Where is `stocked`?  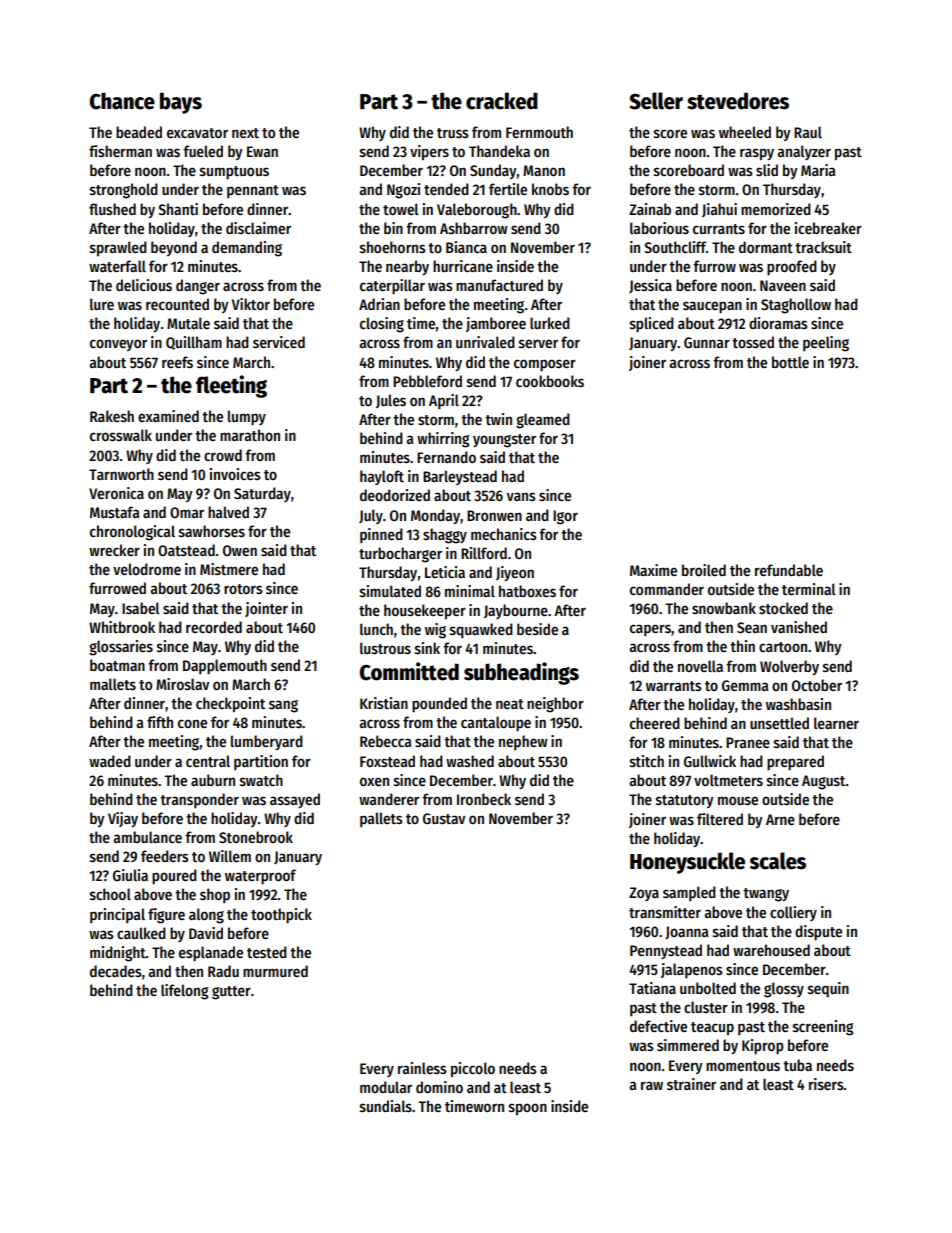
stocked is located at coordinates (783, 608).
